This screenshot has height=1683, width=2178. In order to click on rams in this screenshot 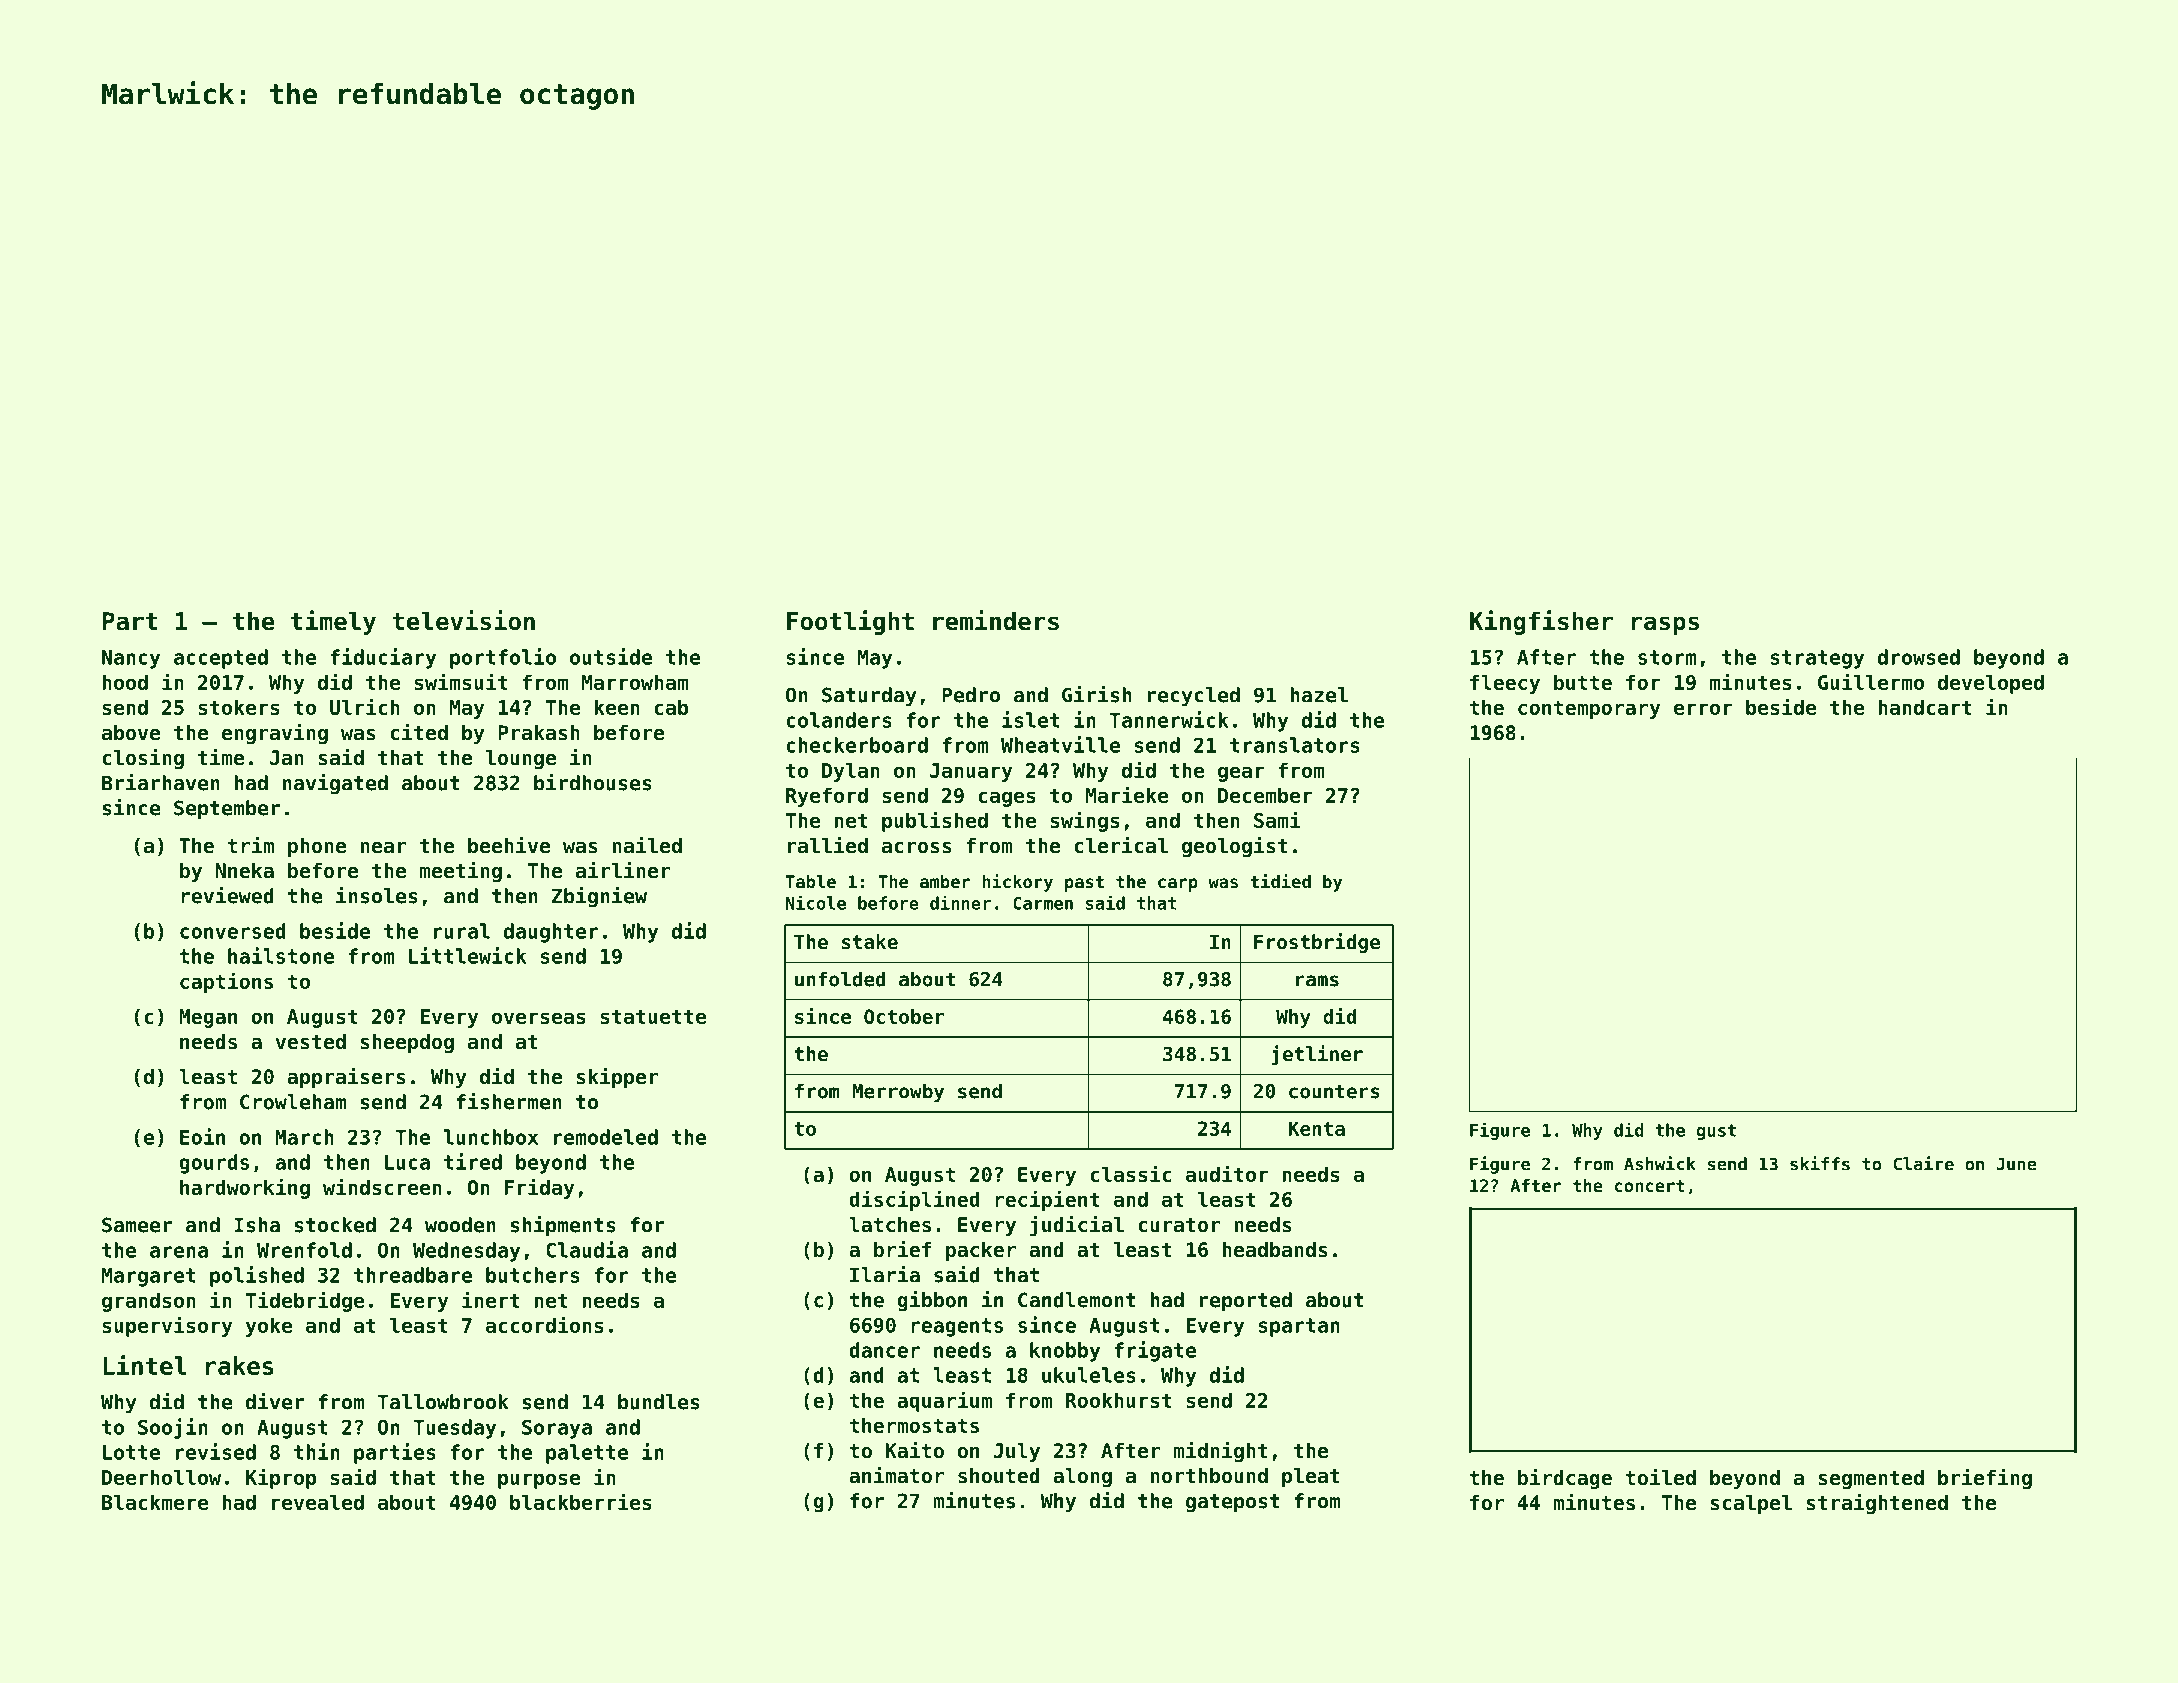, I will do `click(1317, 981)`.
